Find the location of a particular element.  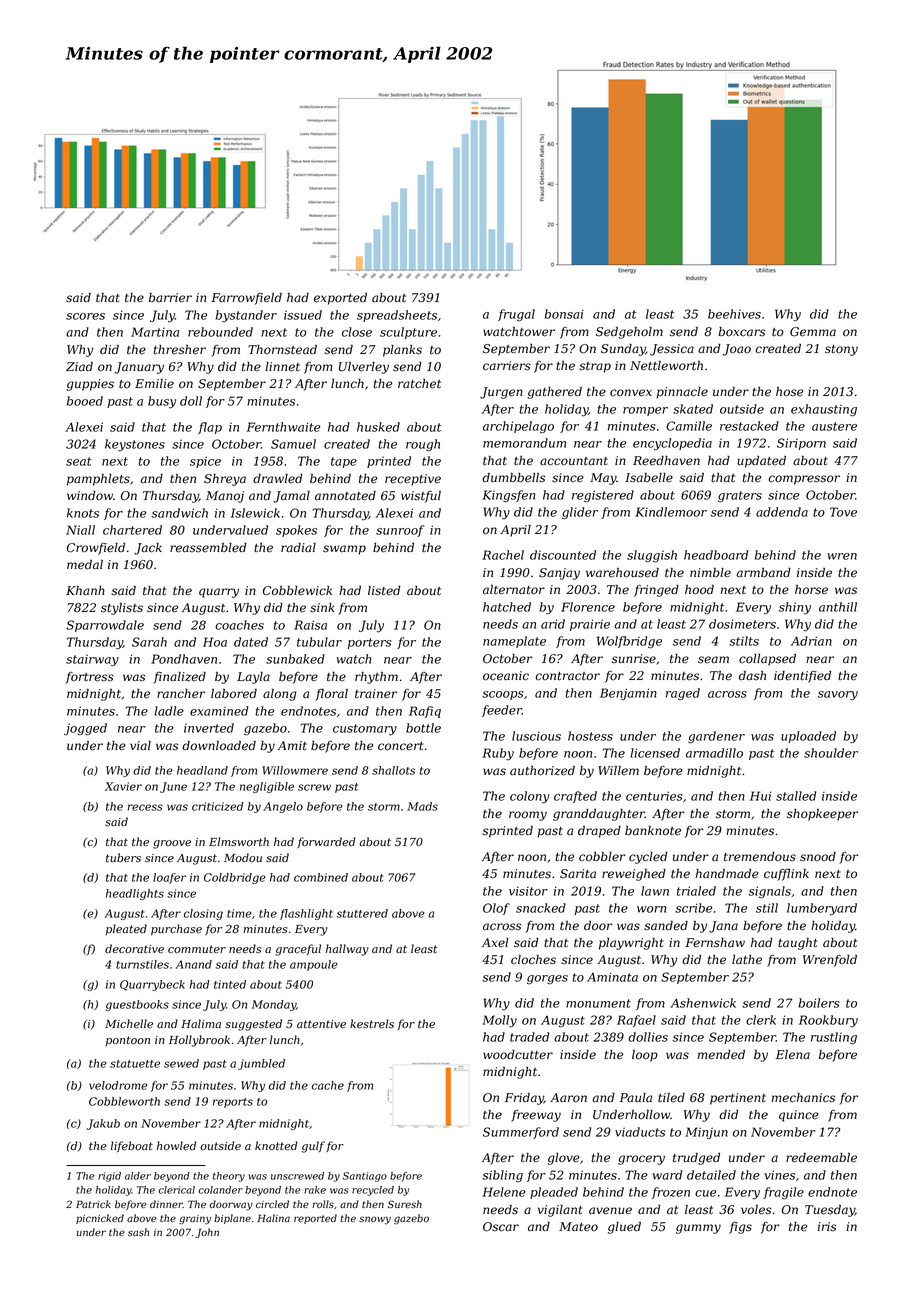

vines is located at coordinates (779, 1175).
